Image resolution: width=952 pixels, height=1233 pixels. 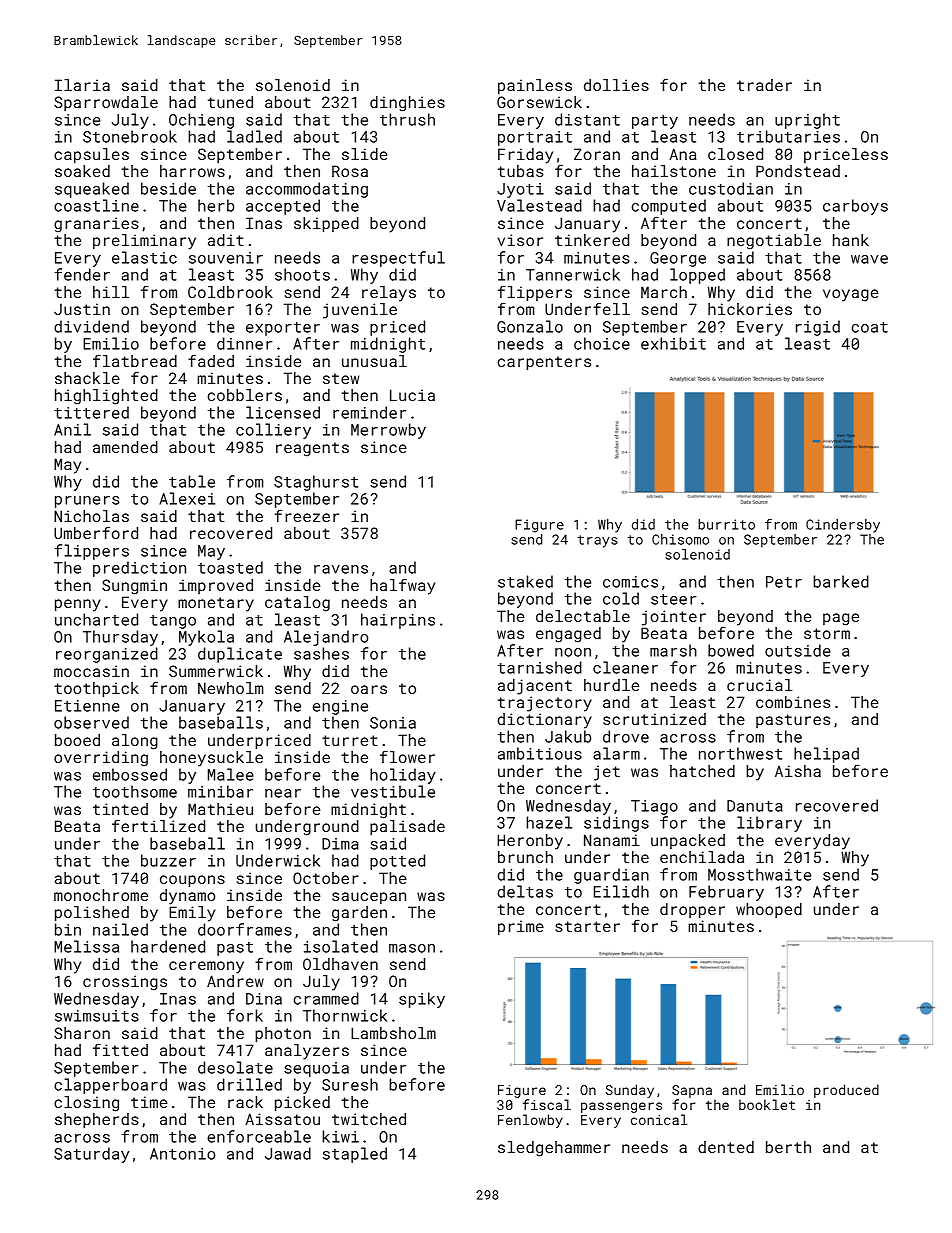 What do you see at coordinates (350, 171) in the document?
I see `Rosa` at bounding box center [350, 171].
